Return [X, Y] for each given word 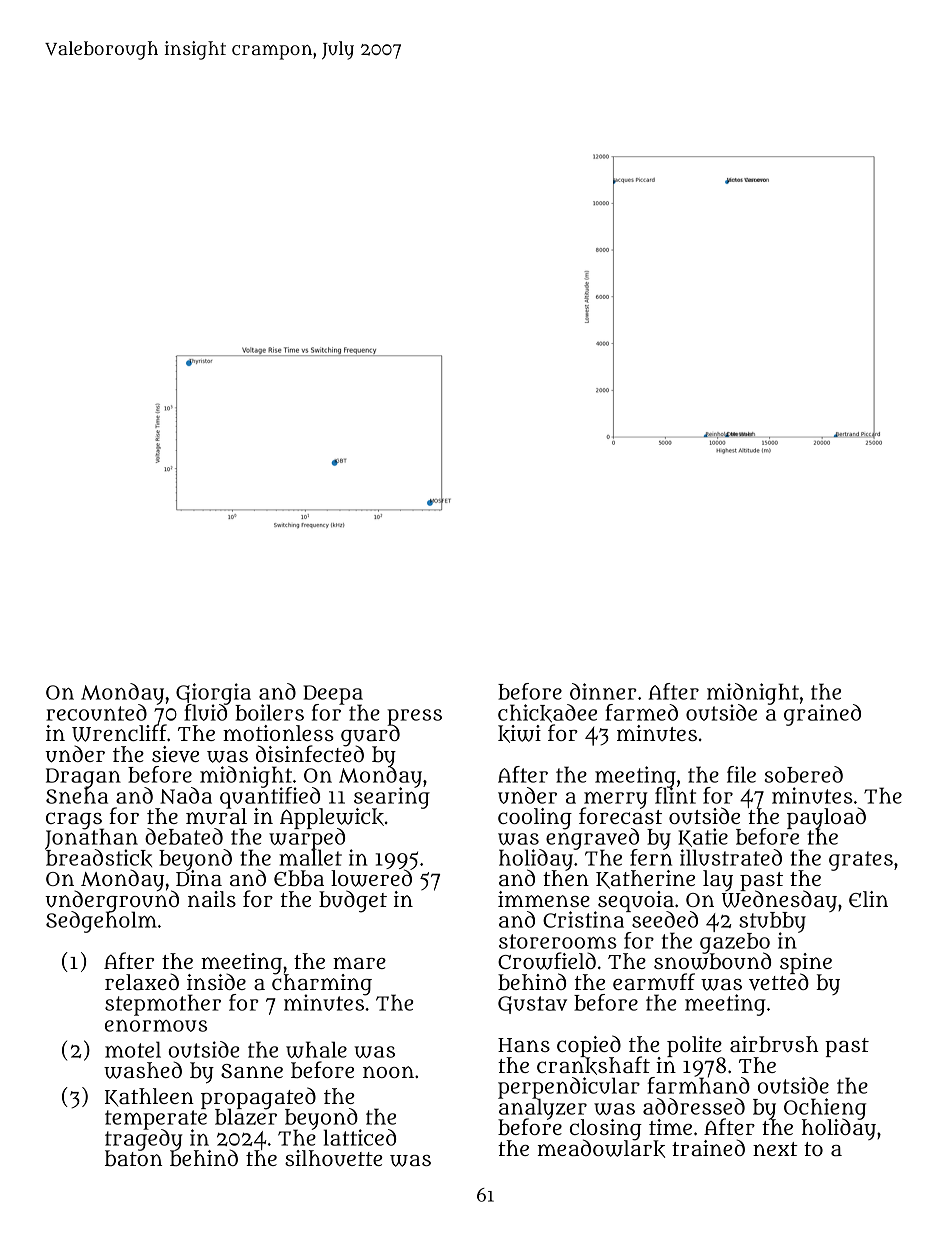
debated [184, 836]
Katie [703, 837]
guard [370, 735]
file [741, 774]
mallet [310, 858]
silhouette [334, 1158]
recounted [96, 712]
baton [133, 1158]
